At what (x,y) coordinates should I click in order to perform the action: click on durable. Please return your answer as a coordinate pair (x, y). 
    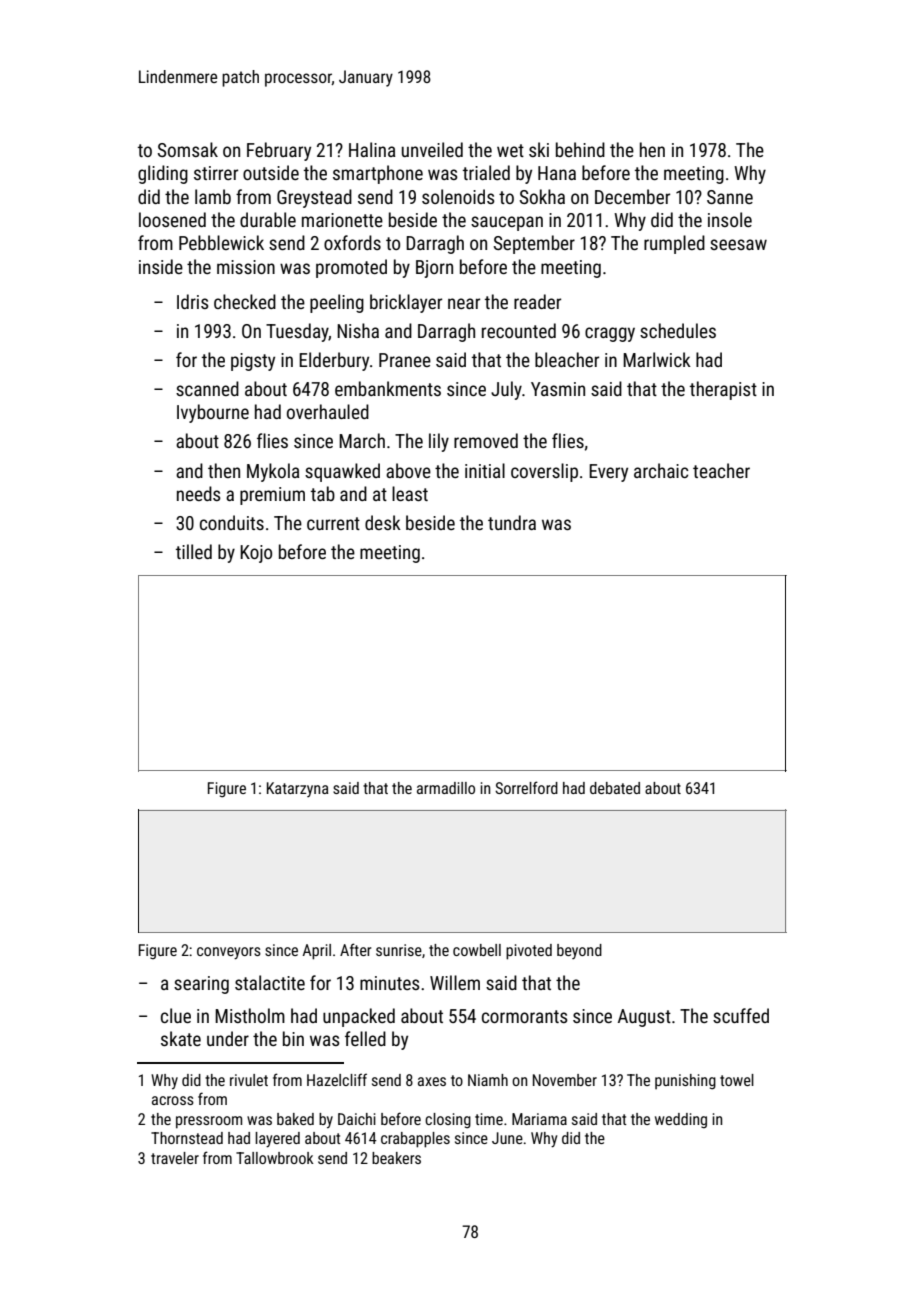
    Looking at the image, I should click on (268, 219).
